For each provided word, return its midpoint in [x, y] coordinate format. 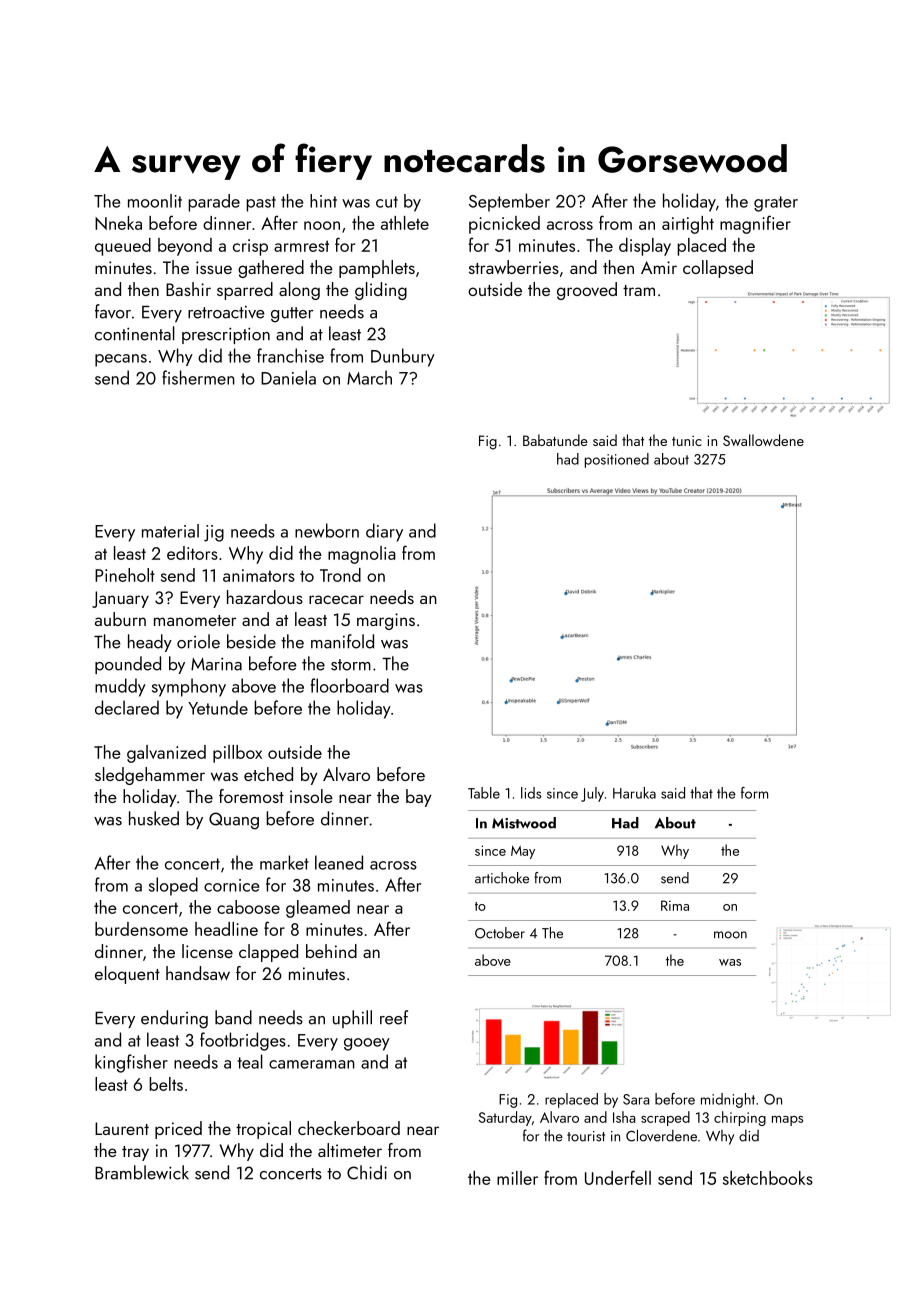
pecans [121, 360]
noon [322, 225]
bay [419, 798]
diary [384, 532]
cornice [231, 885]
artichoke [502, 878]
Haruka [634, 793]
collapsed [718, 269]
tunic [687, 440]
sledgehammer [150, 776]
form [754, 793]
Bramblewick [142, 1172]
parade [214, 203]
